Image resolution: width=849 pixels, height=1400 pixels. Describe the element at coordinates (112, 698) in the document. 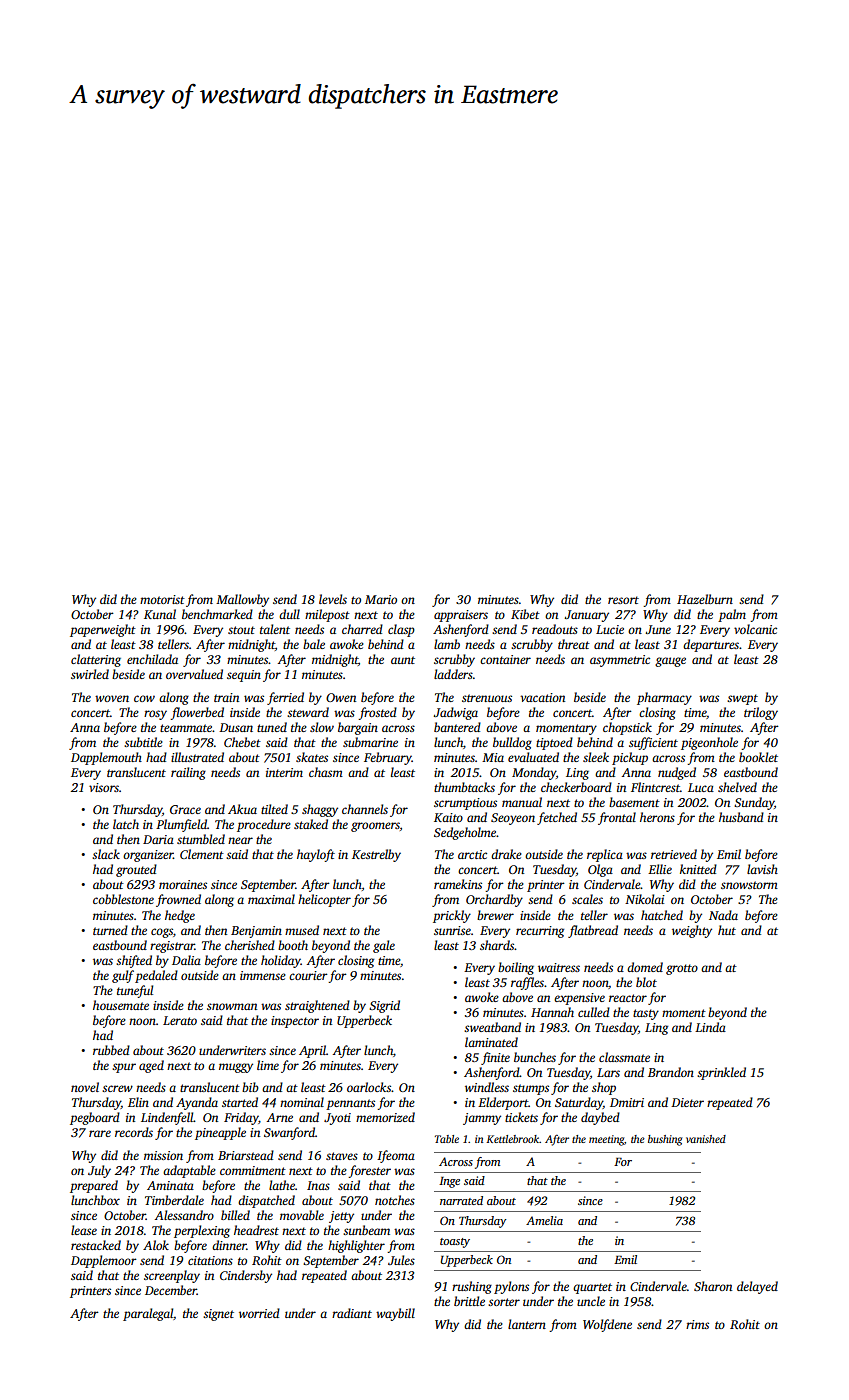

I see `woven` at that location.
